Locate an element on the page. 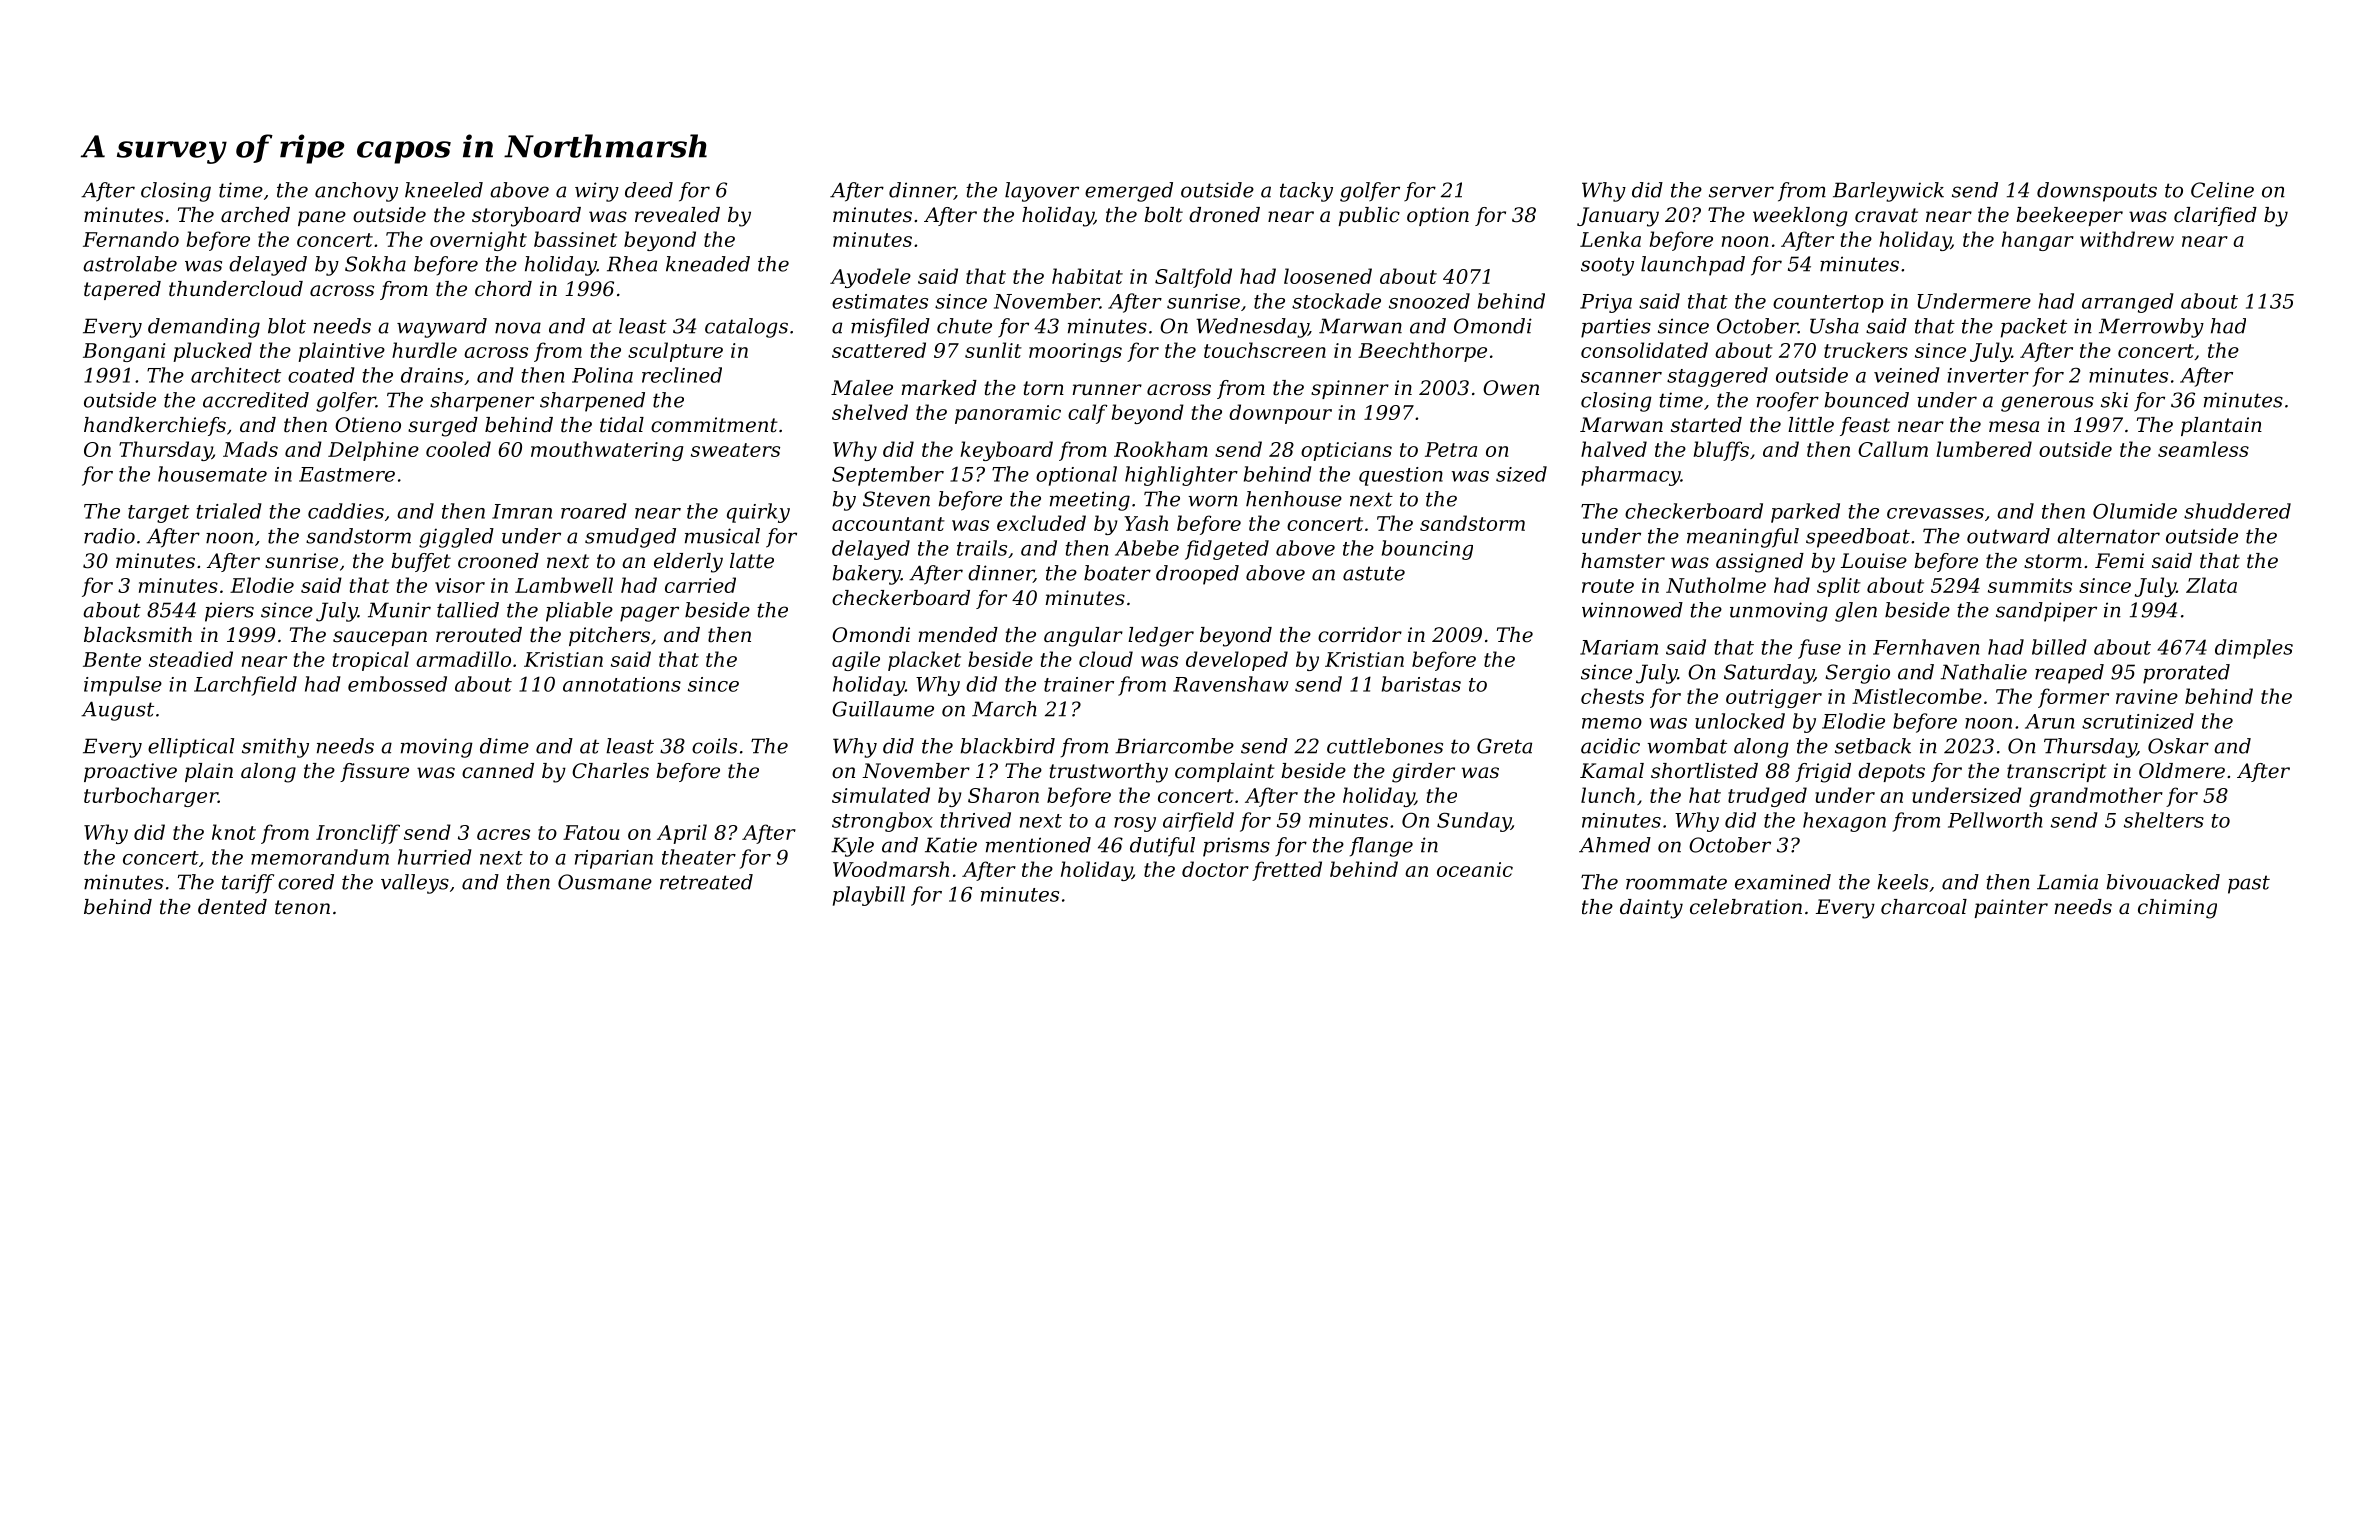  pitchers is located at coordinates (609, 636).
